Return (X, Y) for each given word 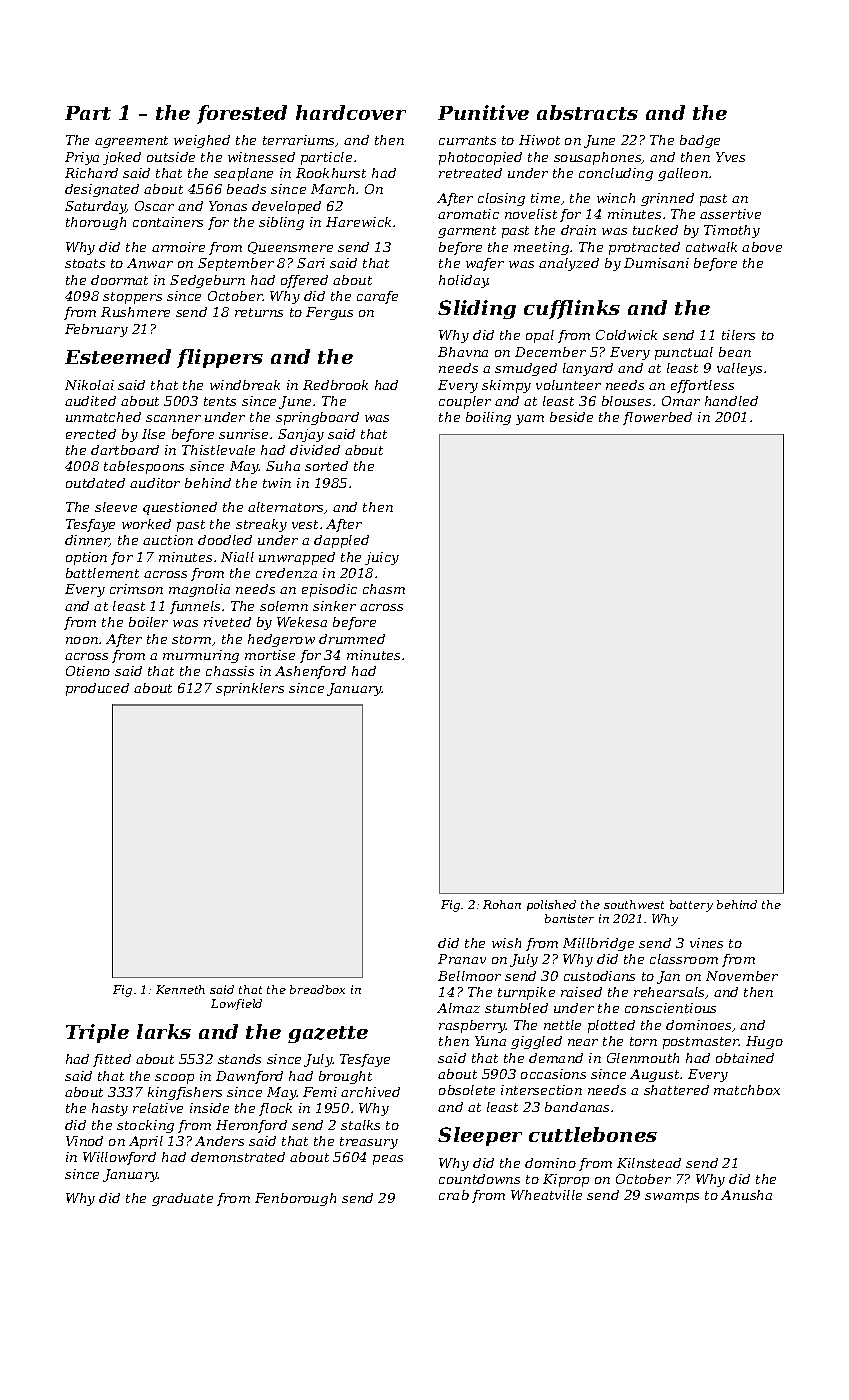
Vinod (84, 1141)
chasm (384, 589)
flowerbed (657, 418)
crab (454, 1195)
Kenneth (180, 989)
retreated (470, 173)
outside (171, 157)
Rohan (502, 904)
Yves (730, 157)
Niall (237, 557)
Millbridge (598, 944)
